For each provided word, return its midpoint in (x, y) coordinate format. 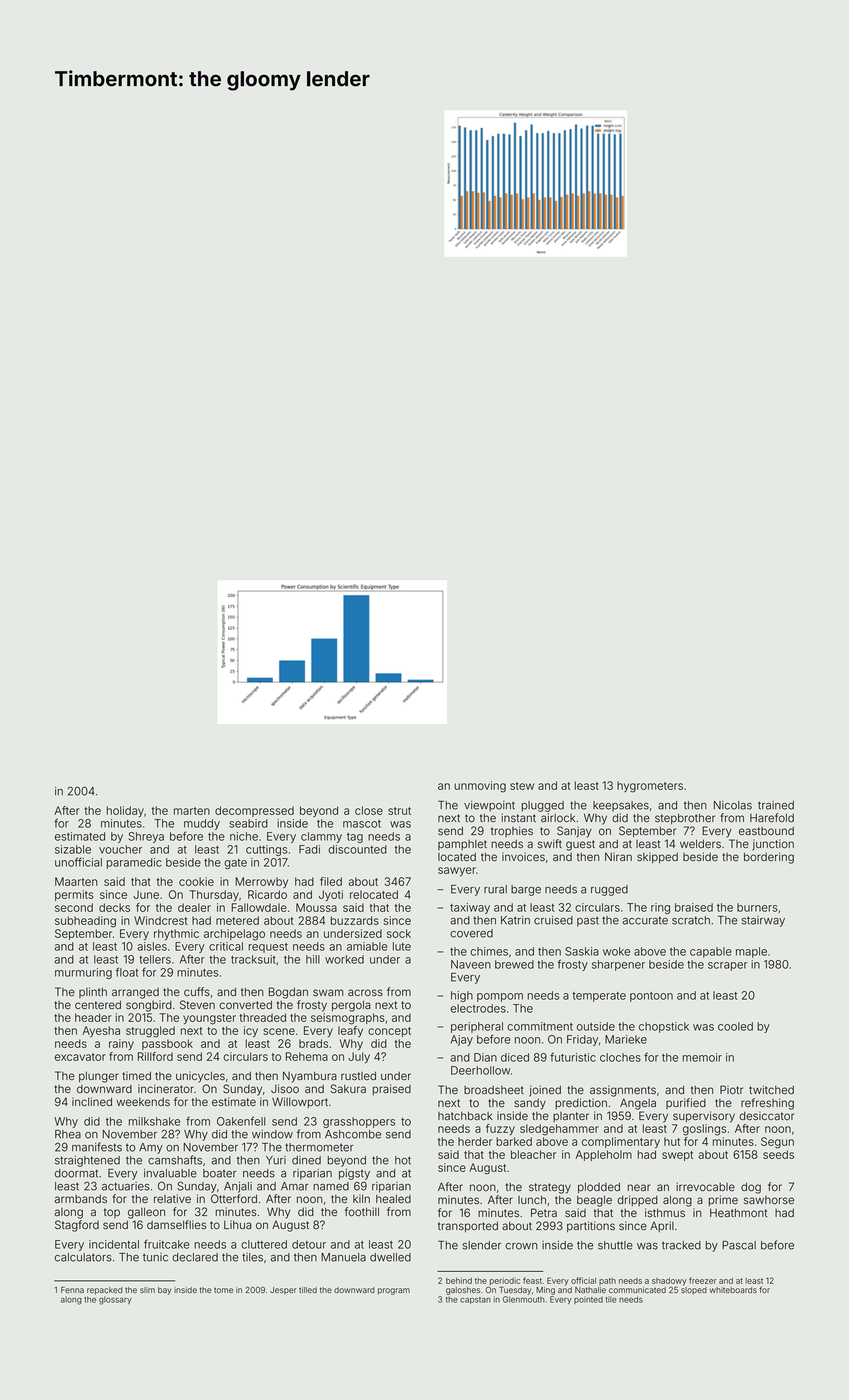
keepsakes (621, 806)
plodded (599, 1188)
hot (403, 1160)
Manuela (343, 1257)
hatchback (465, 1116)
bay (164, 1291)
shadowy (669, 1282)
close (369, 810)
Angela (638, 1104)
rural (495, 889)
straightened (87, 1161)
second (74, 907)
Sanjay (574, 832)
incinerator (166, 1088)
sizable (73, 849)
